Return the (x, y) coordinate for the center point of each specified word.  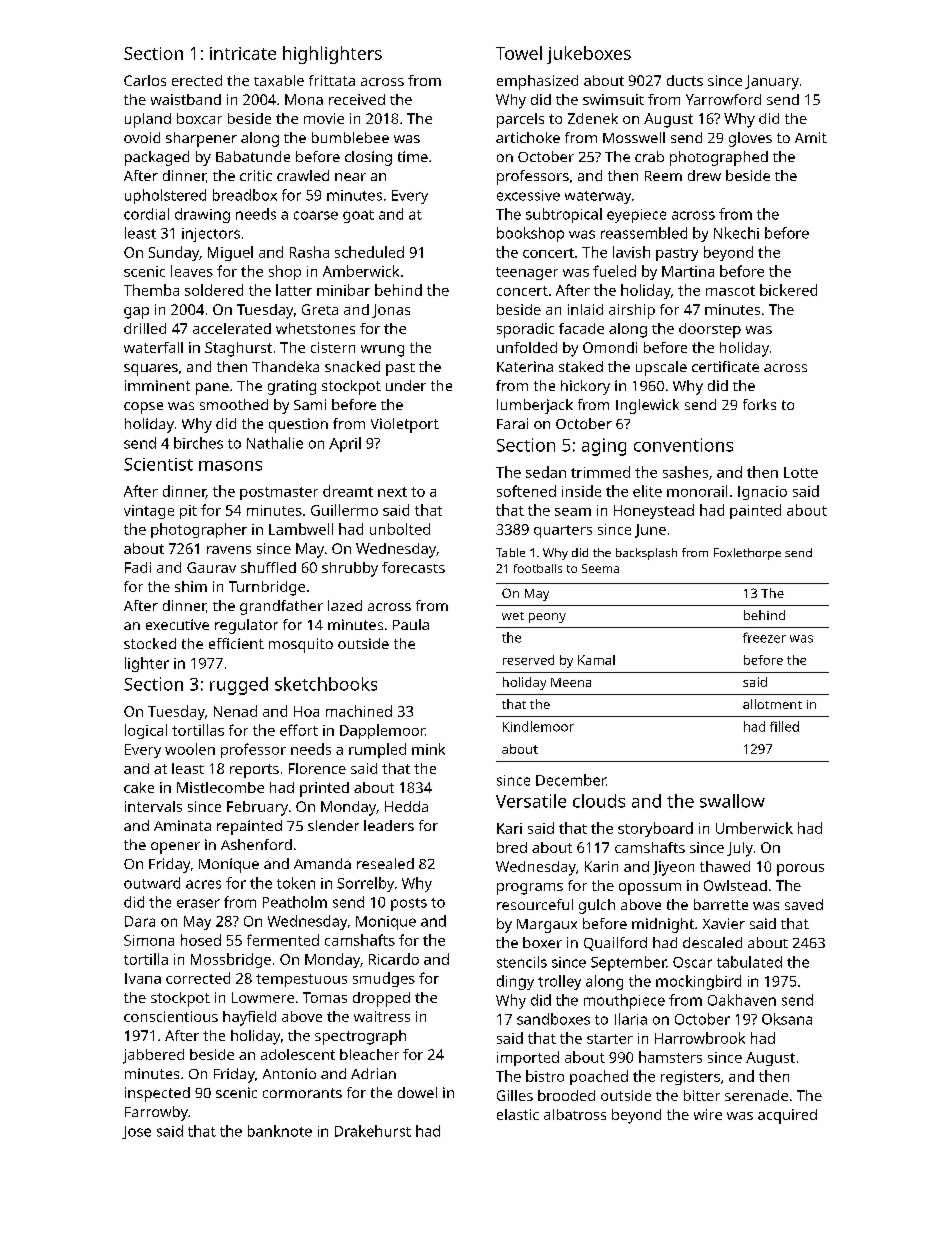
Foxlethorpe (747, 554)
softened (526, 491)
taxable (279, 80)
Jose (136, 1132)
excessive (528, 195)
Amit (811, 137)
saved (804, 904)
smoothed (234, 404)
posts (409, 904)
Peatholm (295, 902)
